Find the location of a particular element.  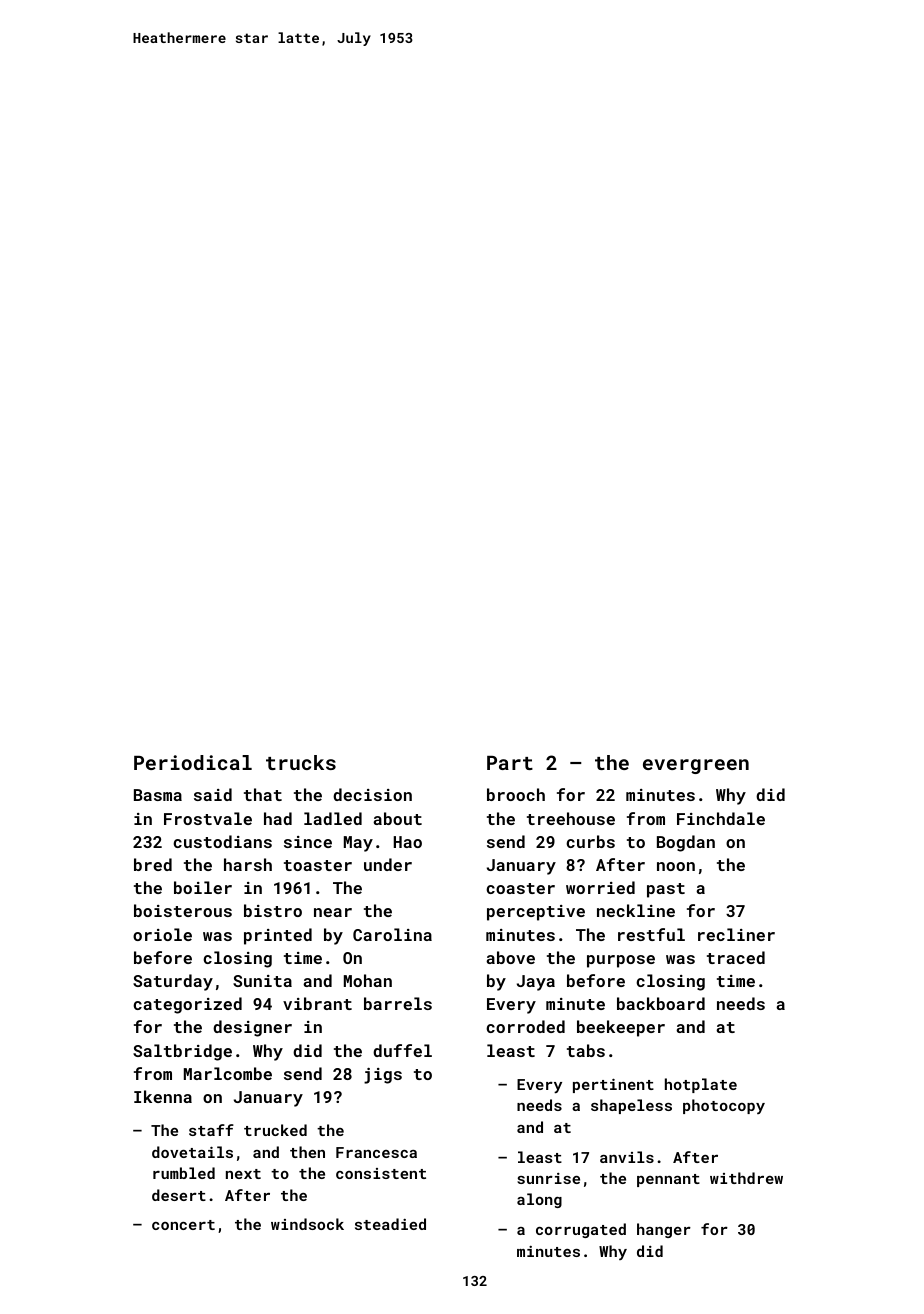

traced is located at coordinates (736, 957).
